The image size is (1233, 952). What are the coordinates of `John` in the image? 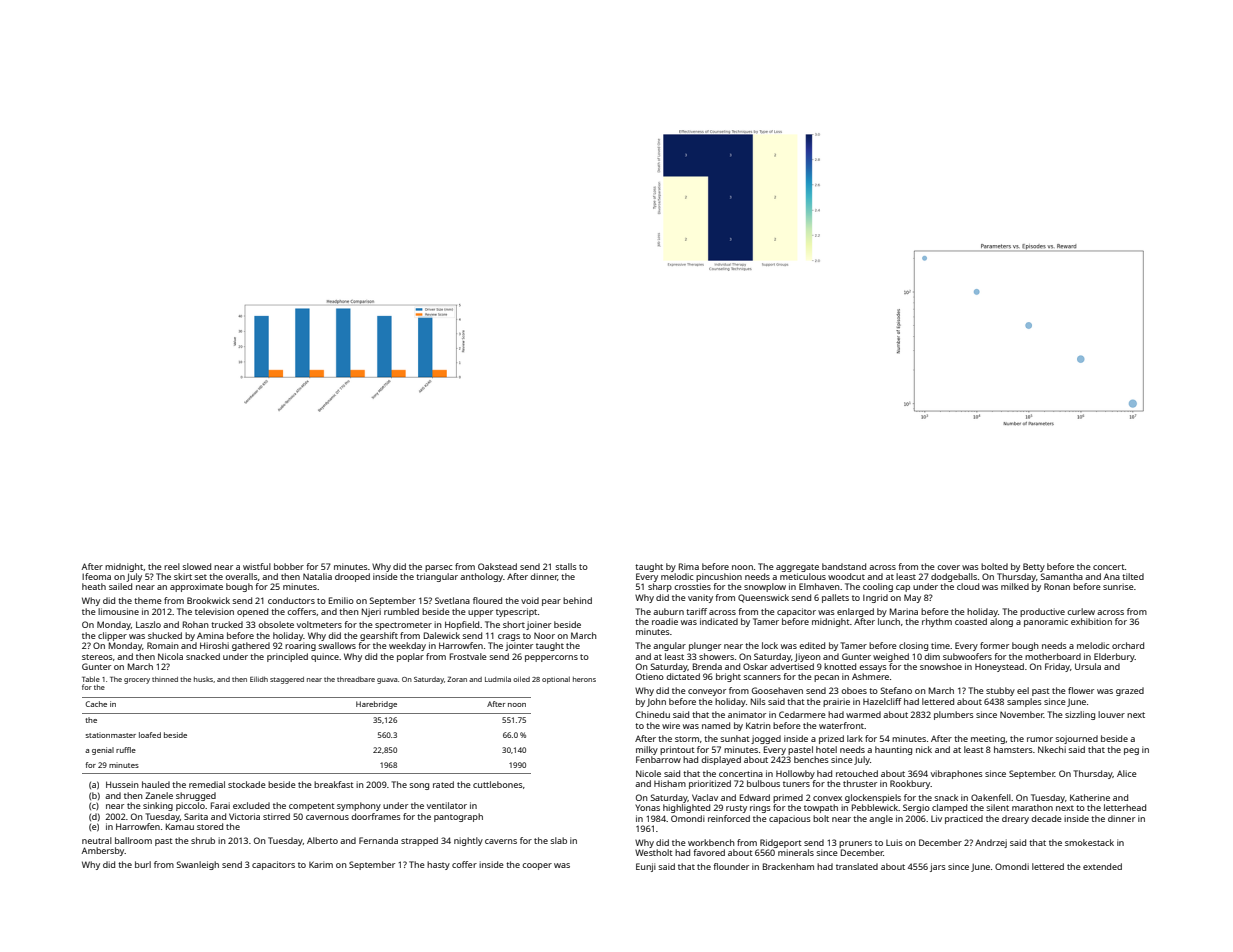 It's located at (656, 702).
